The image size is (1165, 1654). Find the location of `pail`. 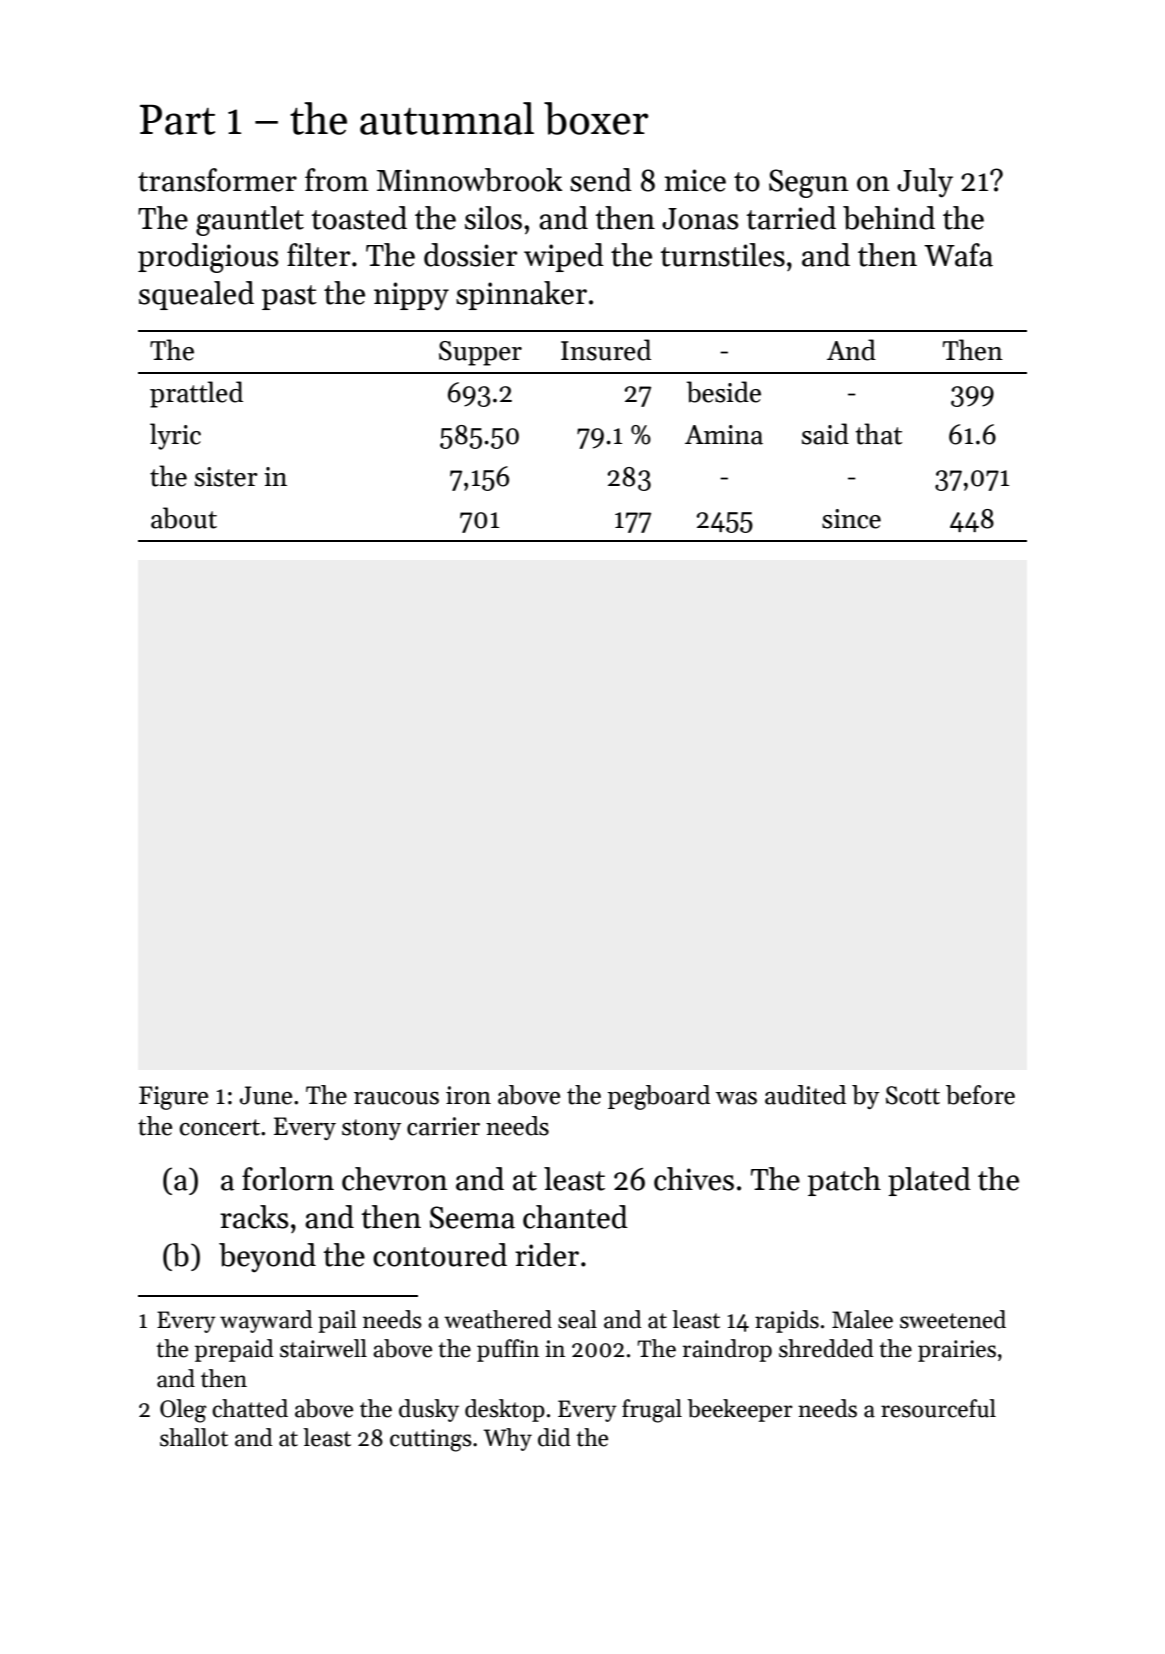

pail is located at coordinates (337, 1321).
